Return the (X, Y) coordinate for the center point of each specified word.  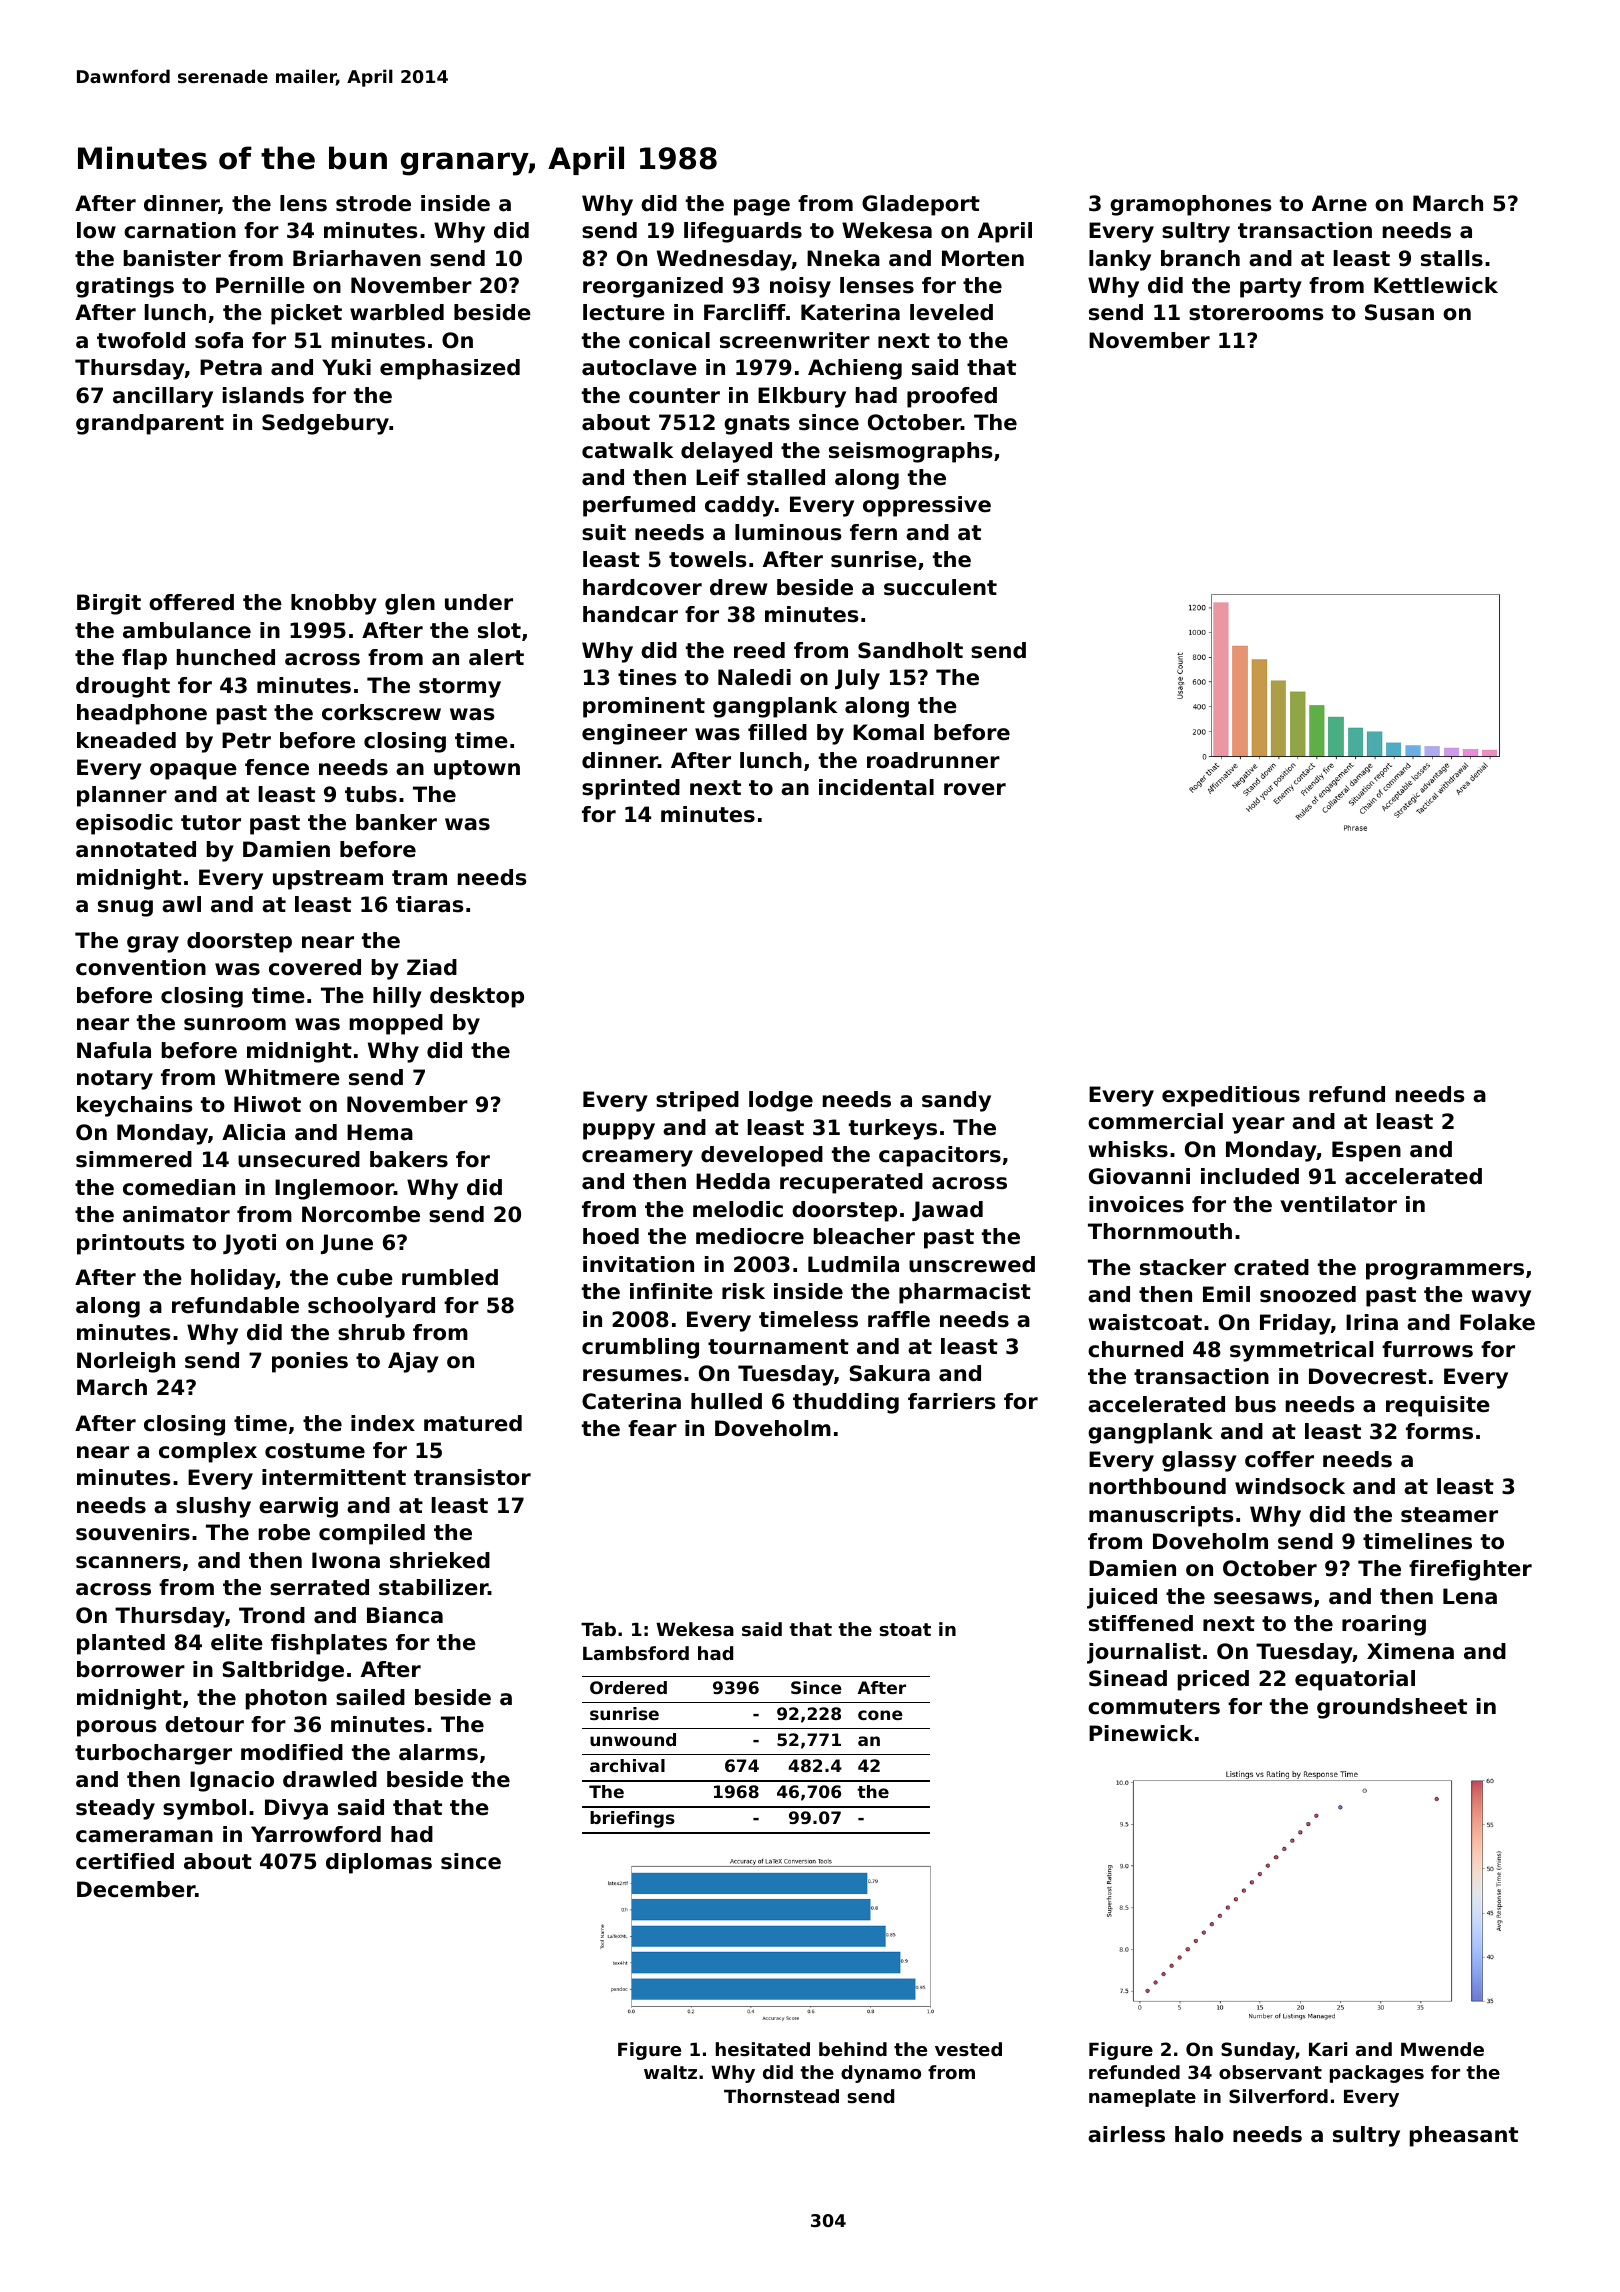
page (762, 207)
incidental (876, 787)
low (96, 230)
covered (315, 967)
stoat (905, 1629)
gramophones (1191, 205)
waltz (670, 2072)
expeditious (1231, 1096)
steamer (1449, 1515)
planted (121, 1644)
